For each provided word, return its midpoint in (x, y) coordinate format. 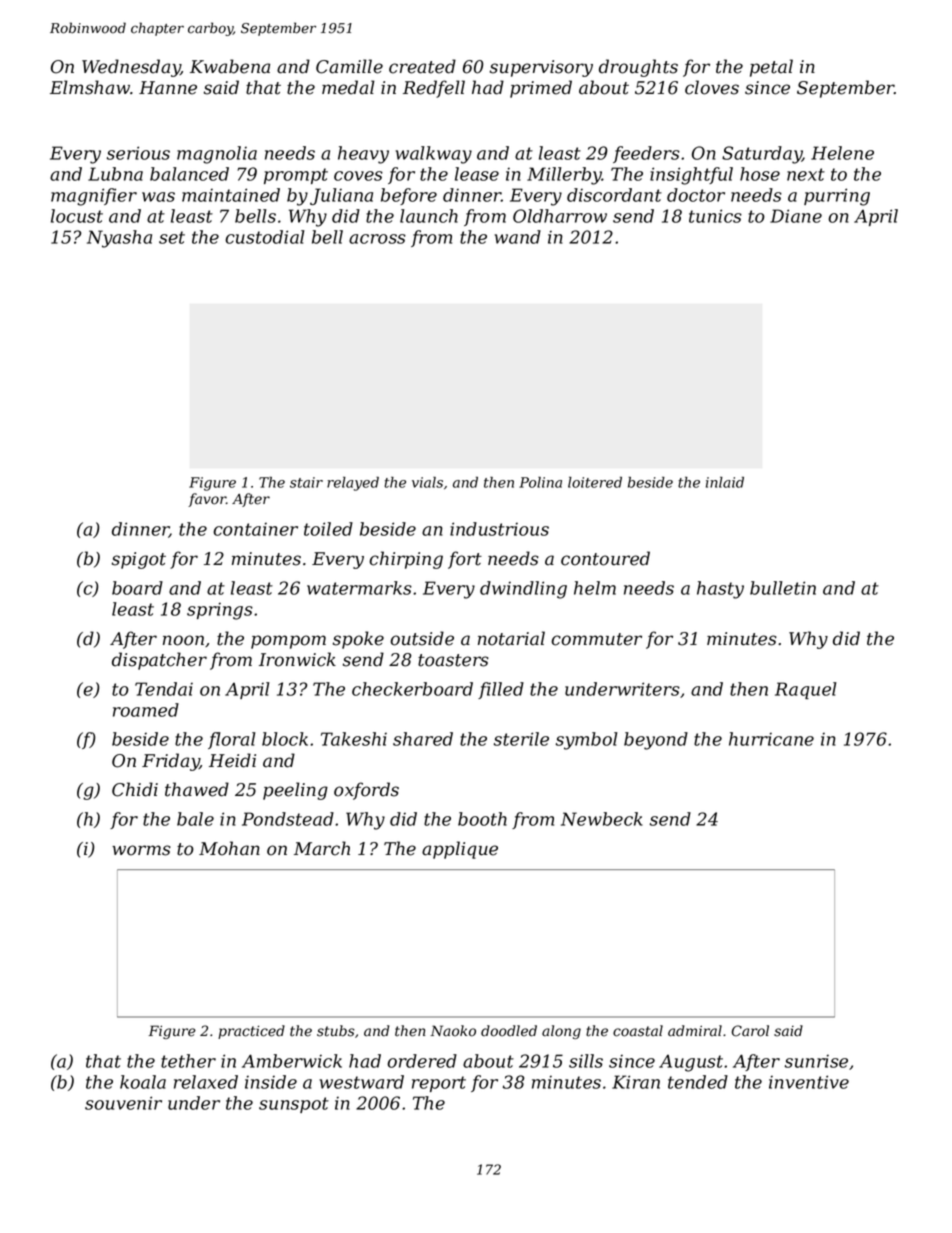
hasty (720, 590)
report (439, 1084)
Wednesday (131, 68)
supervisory (541, 68)
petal (771, 68)
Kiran (636, 1082)
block (285, 739)
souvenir (123, 1103)
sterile (521, 739)
